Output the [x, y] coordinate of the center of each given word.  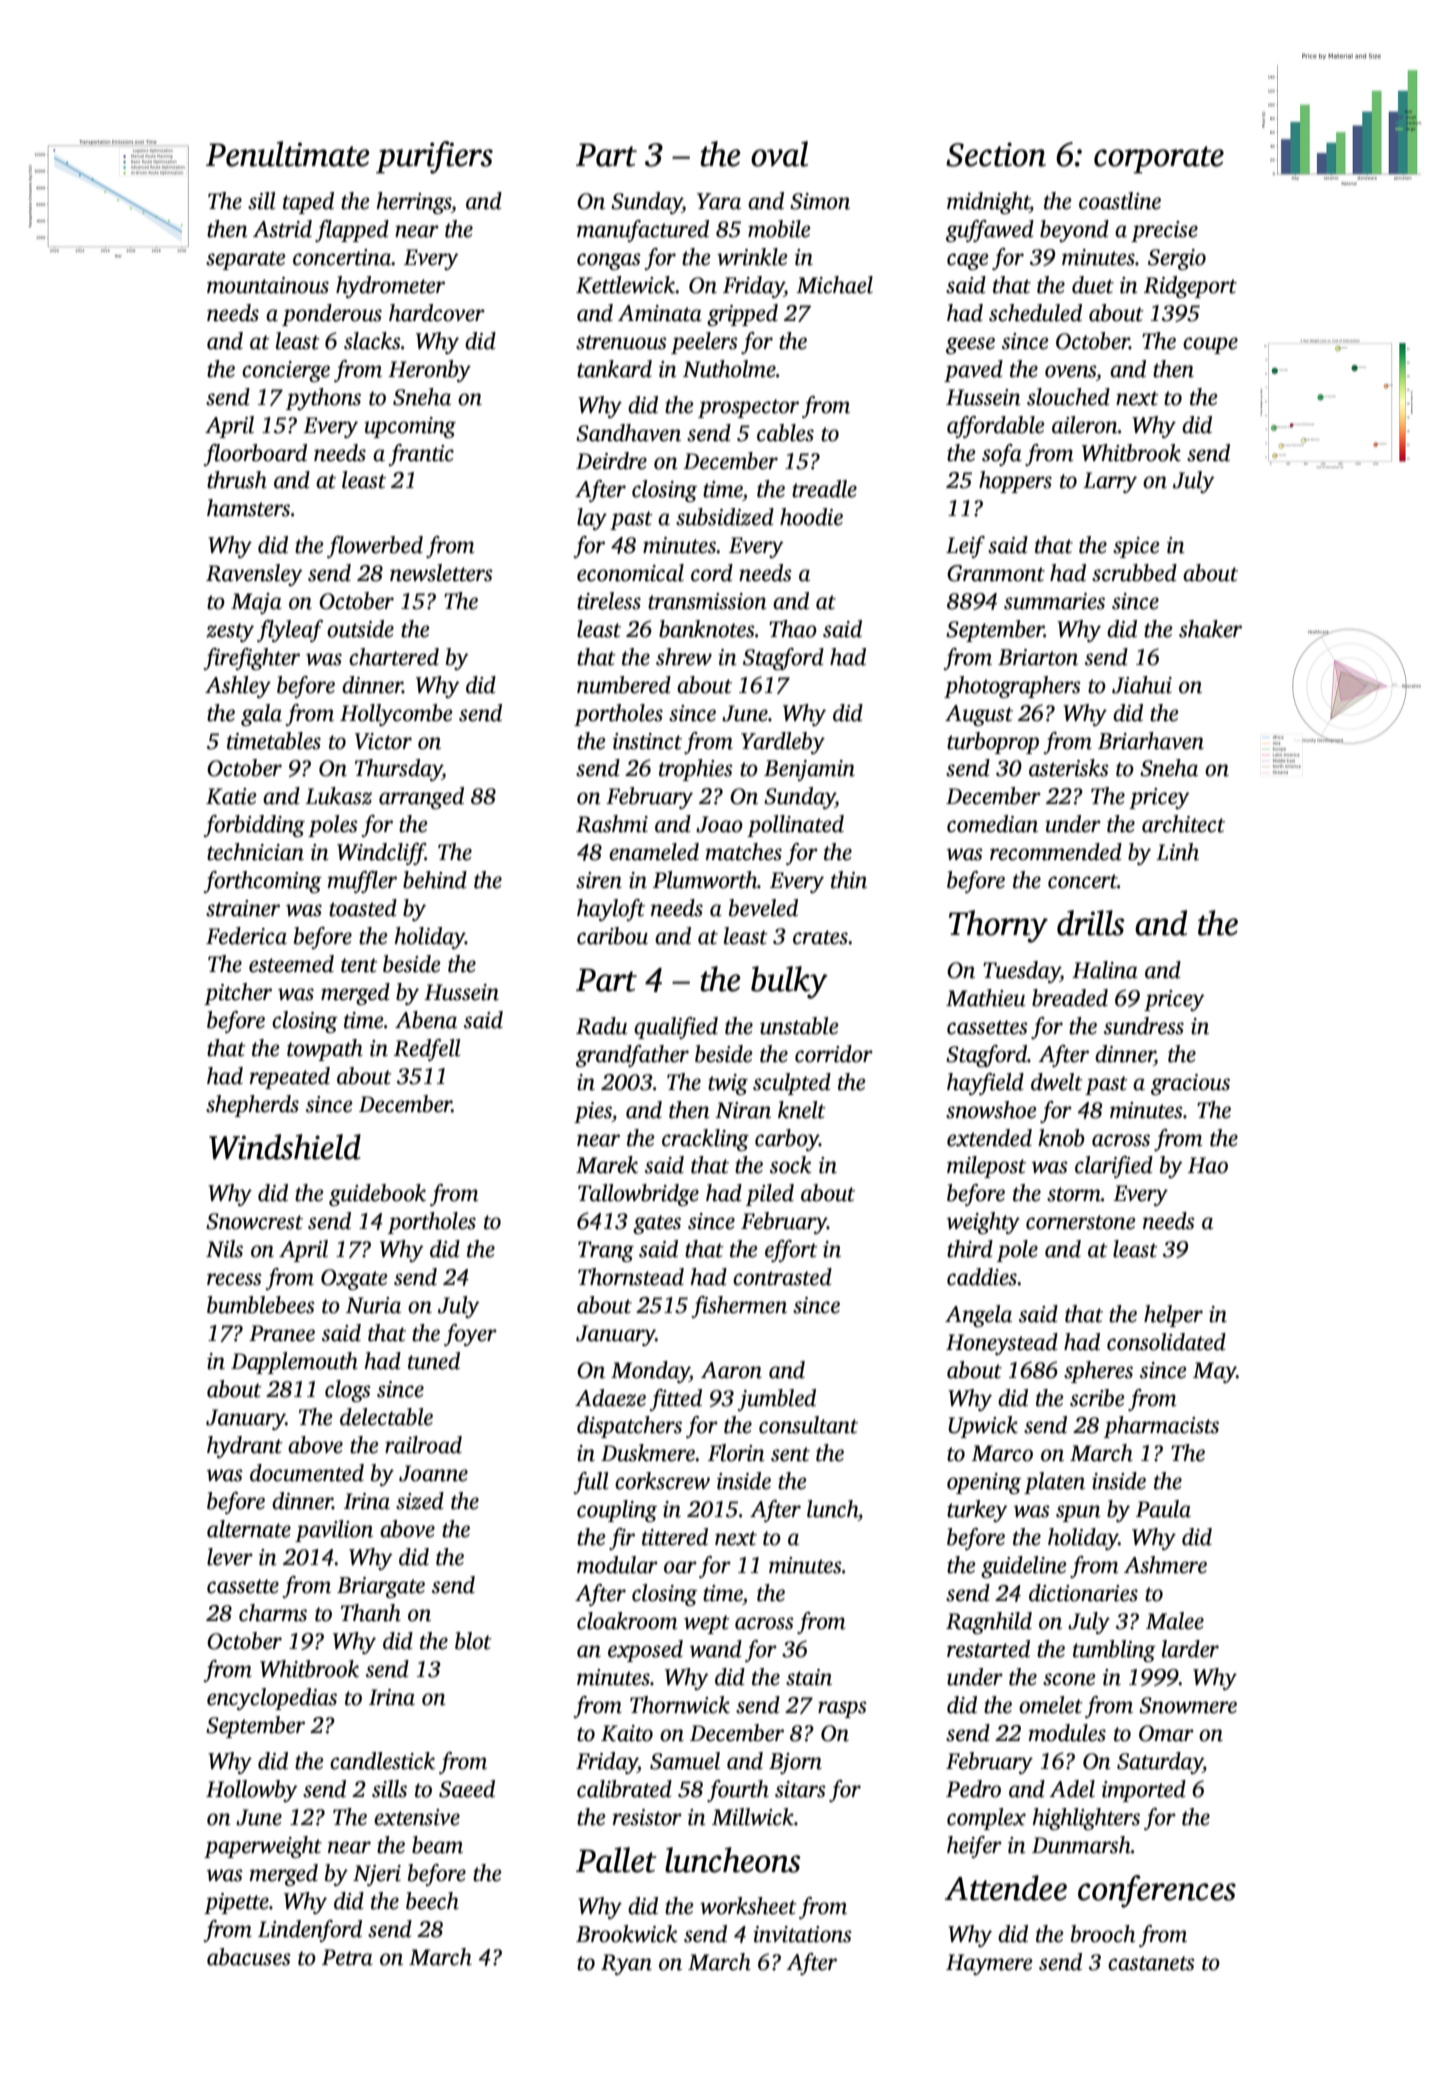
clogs [348, 1391]
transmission [707, 601]
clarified [1114, 1167]
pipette [236, 1903]
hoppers [1015, 482]
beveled [763, 908]
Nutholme [729, 369]
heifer [974, 1847]
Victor [383, 741]
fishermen [739, 1307]
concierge [286, 371]
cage [967, 261]
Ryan [626, 1964]
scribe [1097, 1398]
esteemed [291, 964]
